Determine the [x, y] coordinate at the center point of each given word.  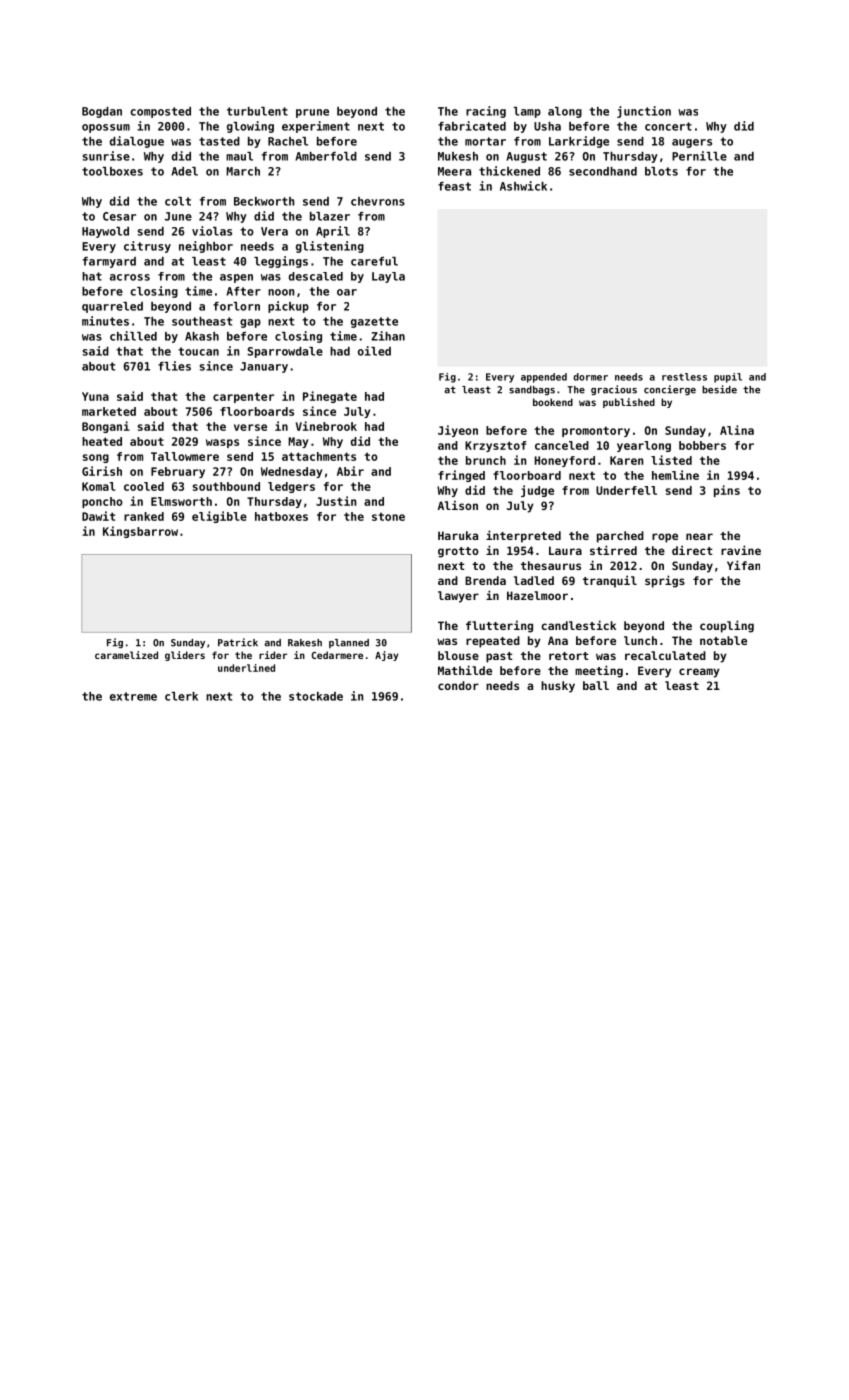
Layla [388, 277]
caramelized [126, 655]
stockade [316, 696]
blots [661, 171]
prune [312, 113]
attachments [319, 456]
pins [727, 491]
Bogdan [102, 112]
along [565, 112]
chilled [133, 336]
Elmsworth [181, 501]
